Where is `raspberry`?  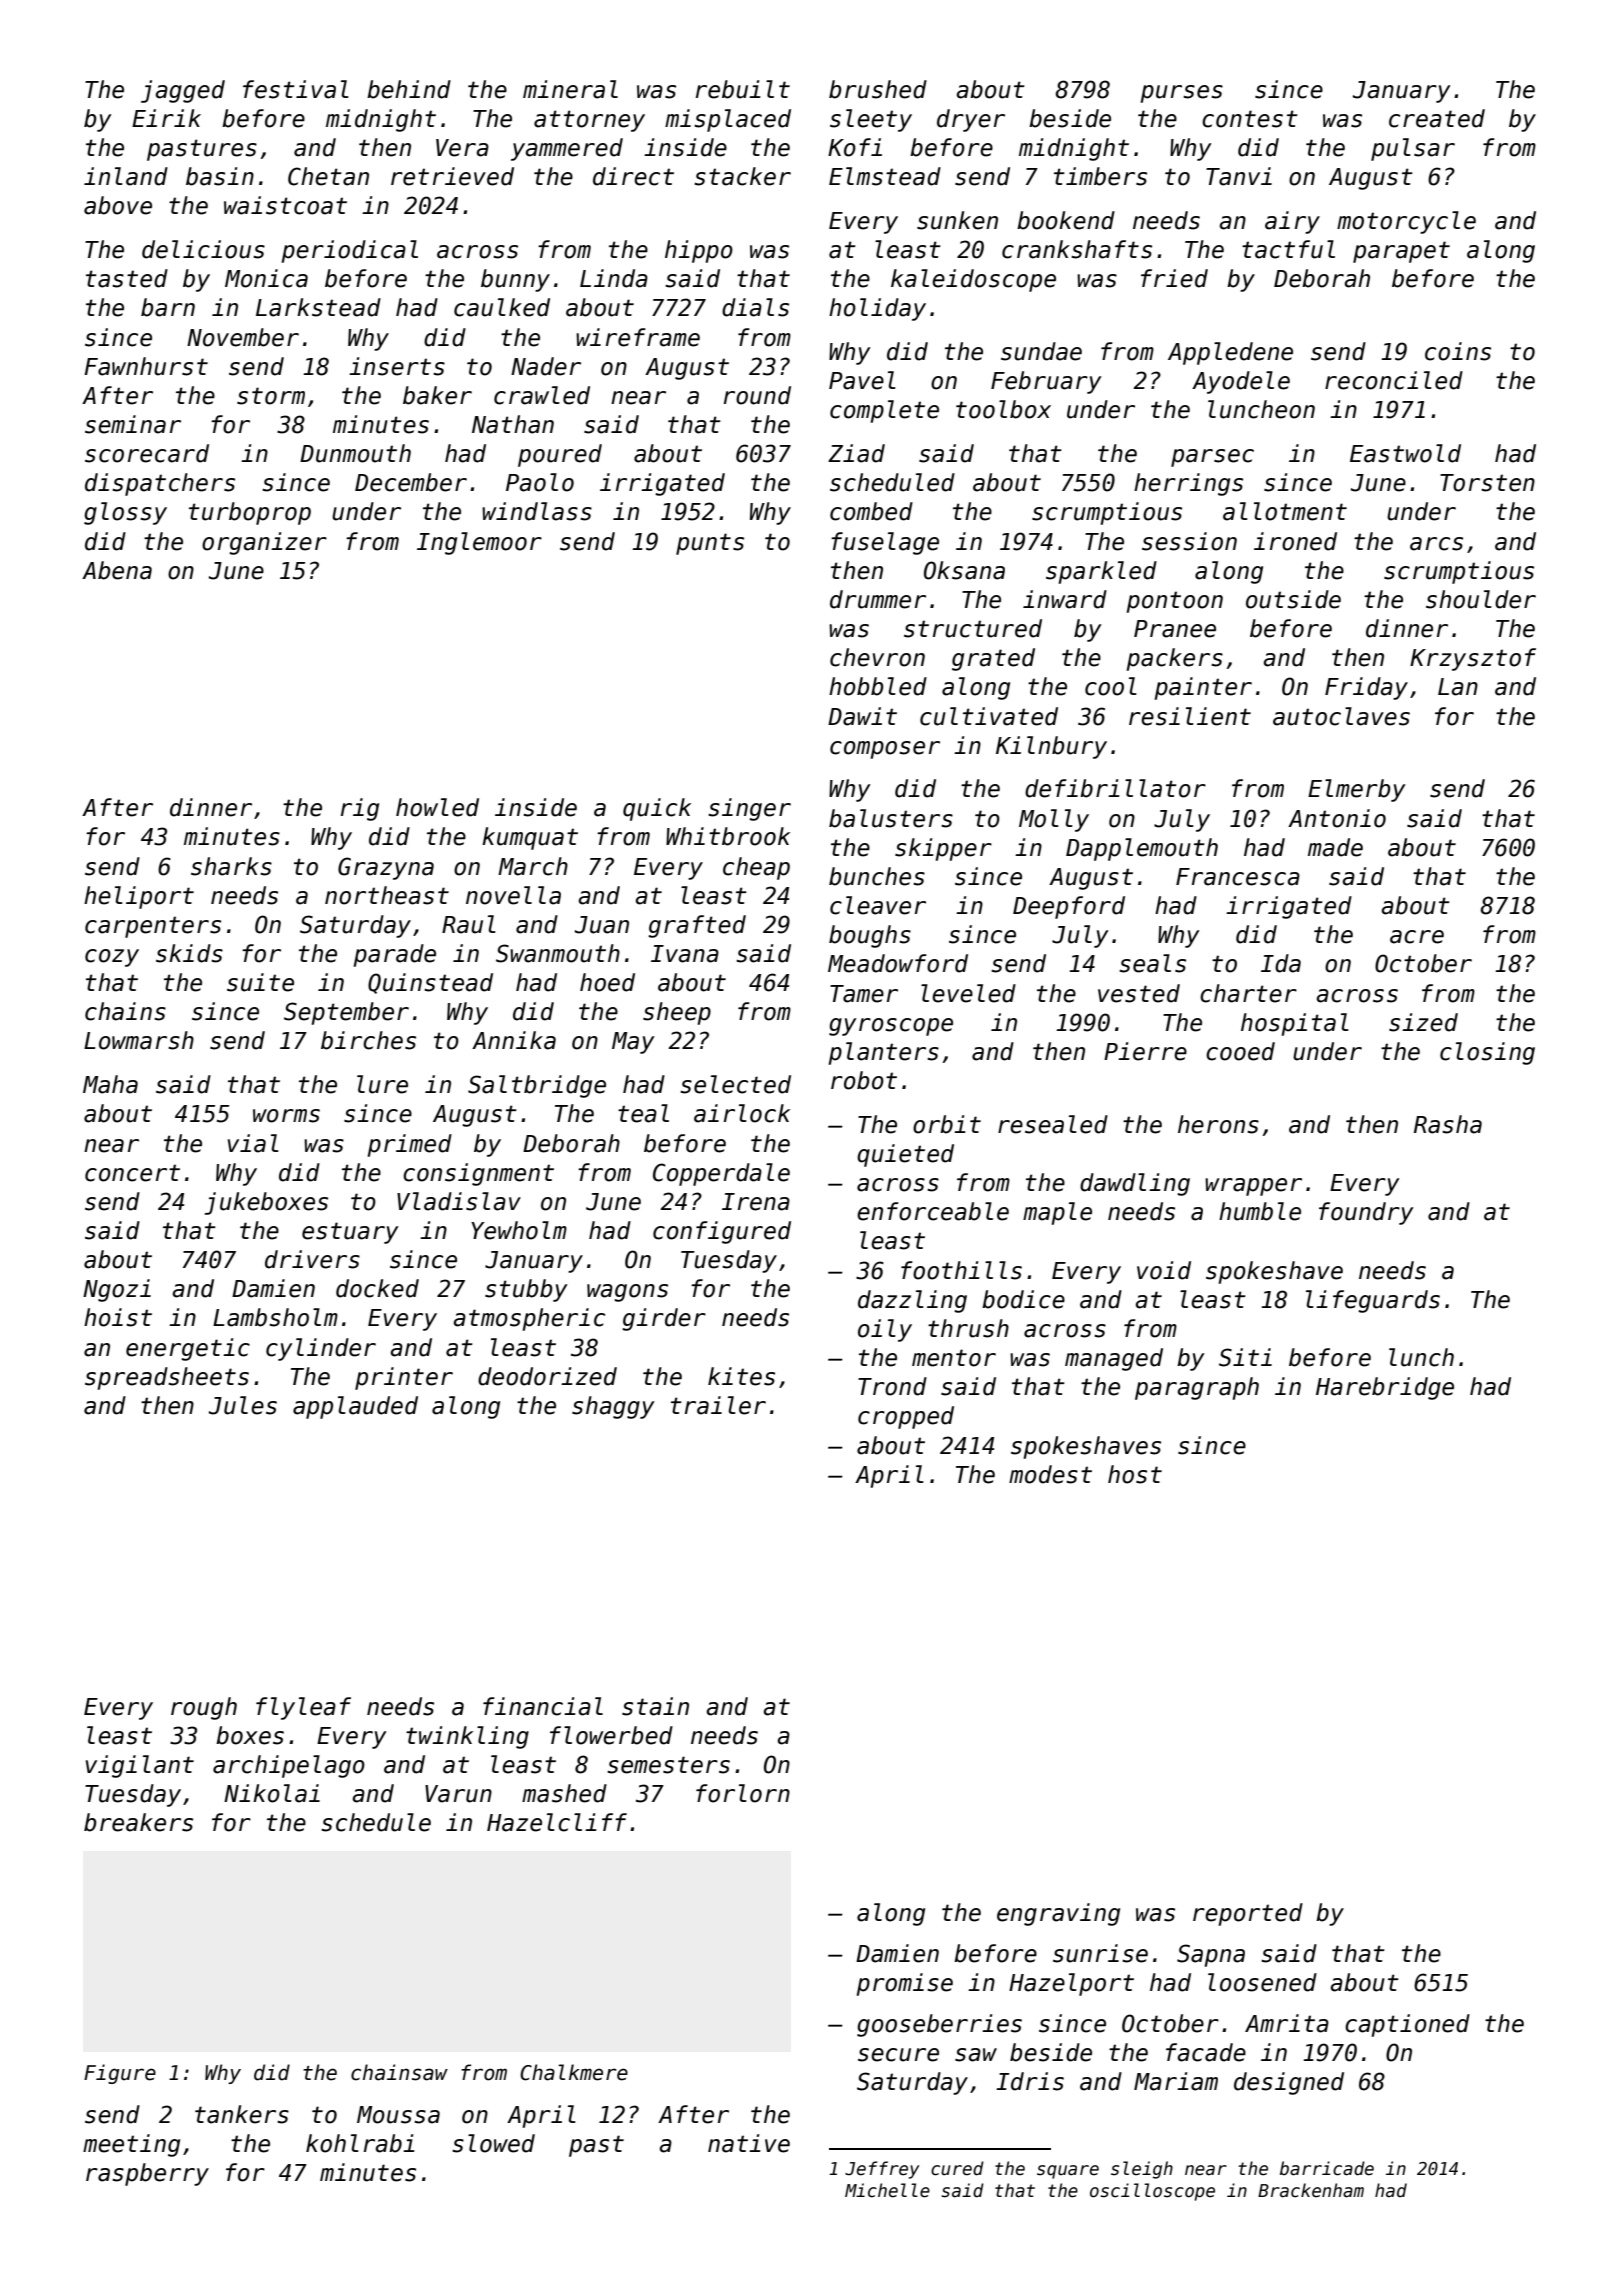 raspberry is located at coordinates (147, 2174).
